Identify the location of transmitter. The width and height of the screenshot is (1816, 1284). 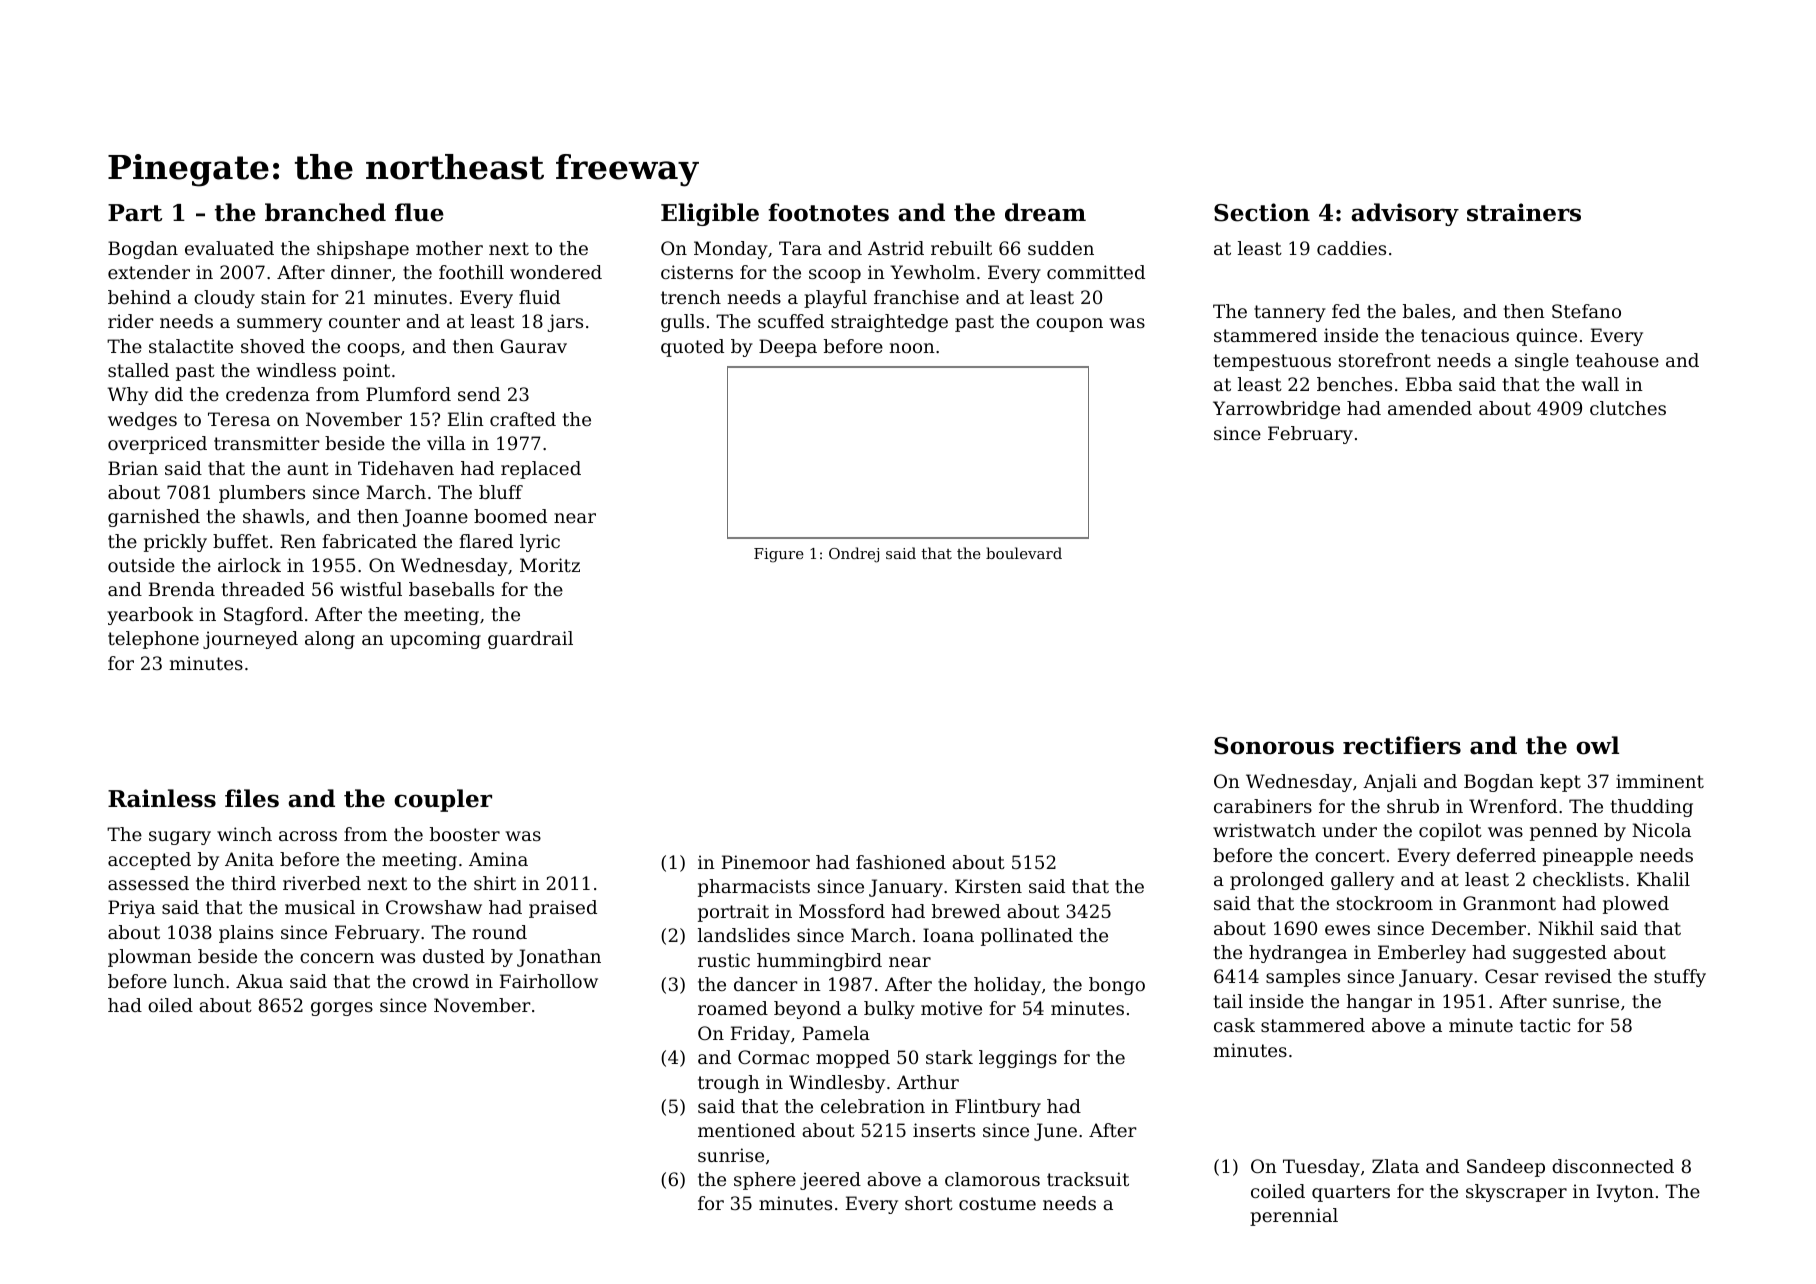
(267, 443).
